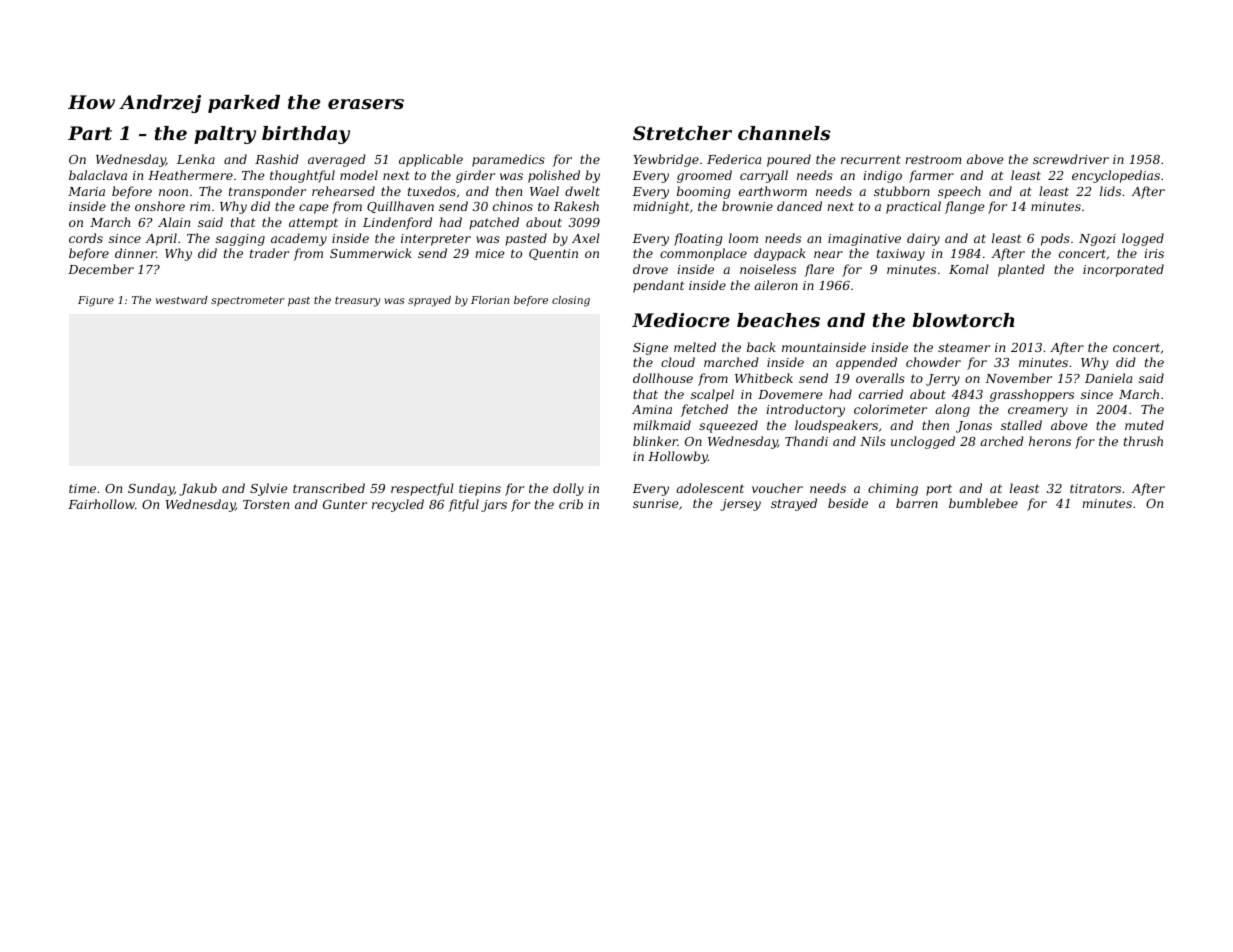 The width and height of the image is (1233, 952). What do you see at coordinates (96, 301) in the image?
I see `Figure` at bounding box center [96, 301].
